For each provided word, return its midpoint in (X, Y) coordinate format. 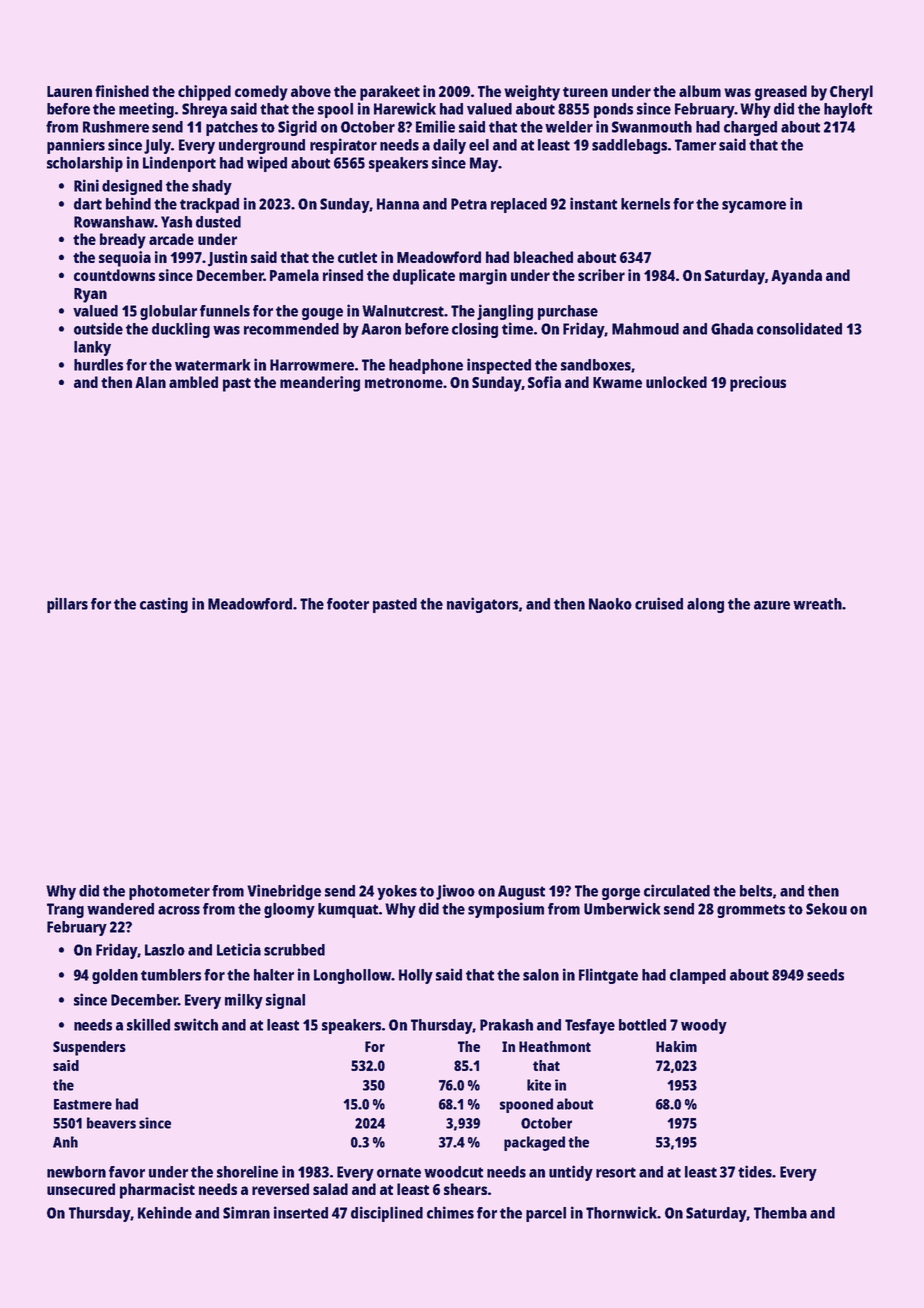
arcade (171, 239)
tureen (585, 92)
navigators (482, 605)
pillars (67, 605)
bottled (642, 1025)
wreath (817, 604)
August (521, 892)
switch (196, 1024)
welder (569, 127)
